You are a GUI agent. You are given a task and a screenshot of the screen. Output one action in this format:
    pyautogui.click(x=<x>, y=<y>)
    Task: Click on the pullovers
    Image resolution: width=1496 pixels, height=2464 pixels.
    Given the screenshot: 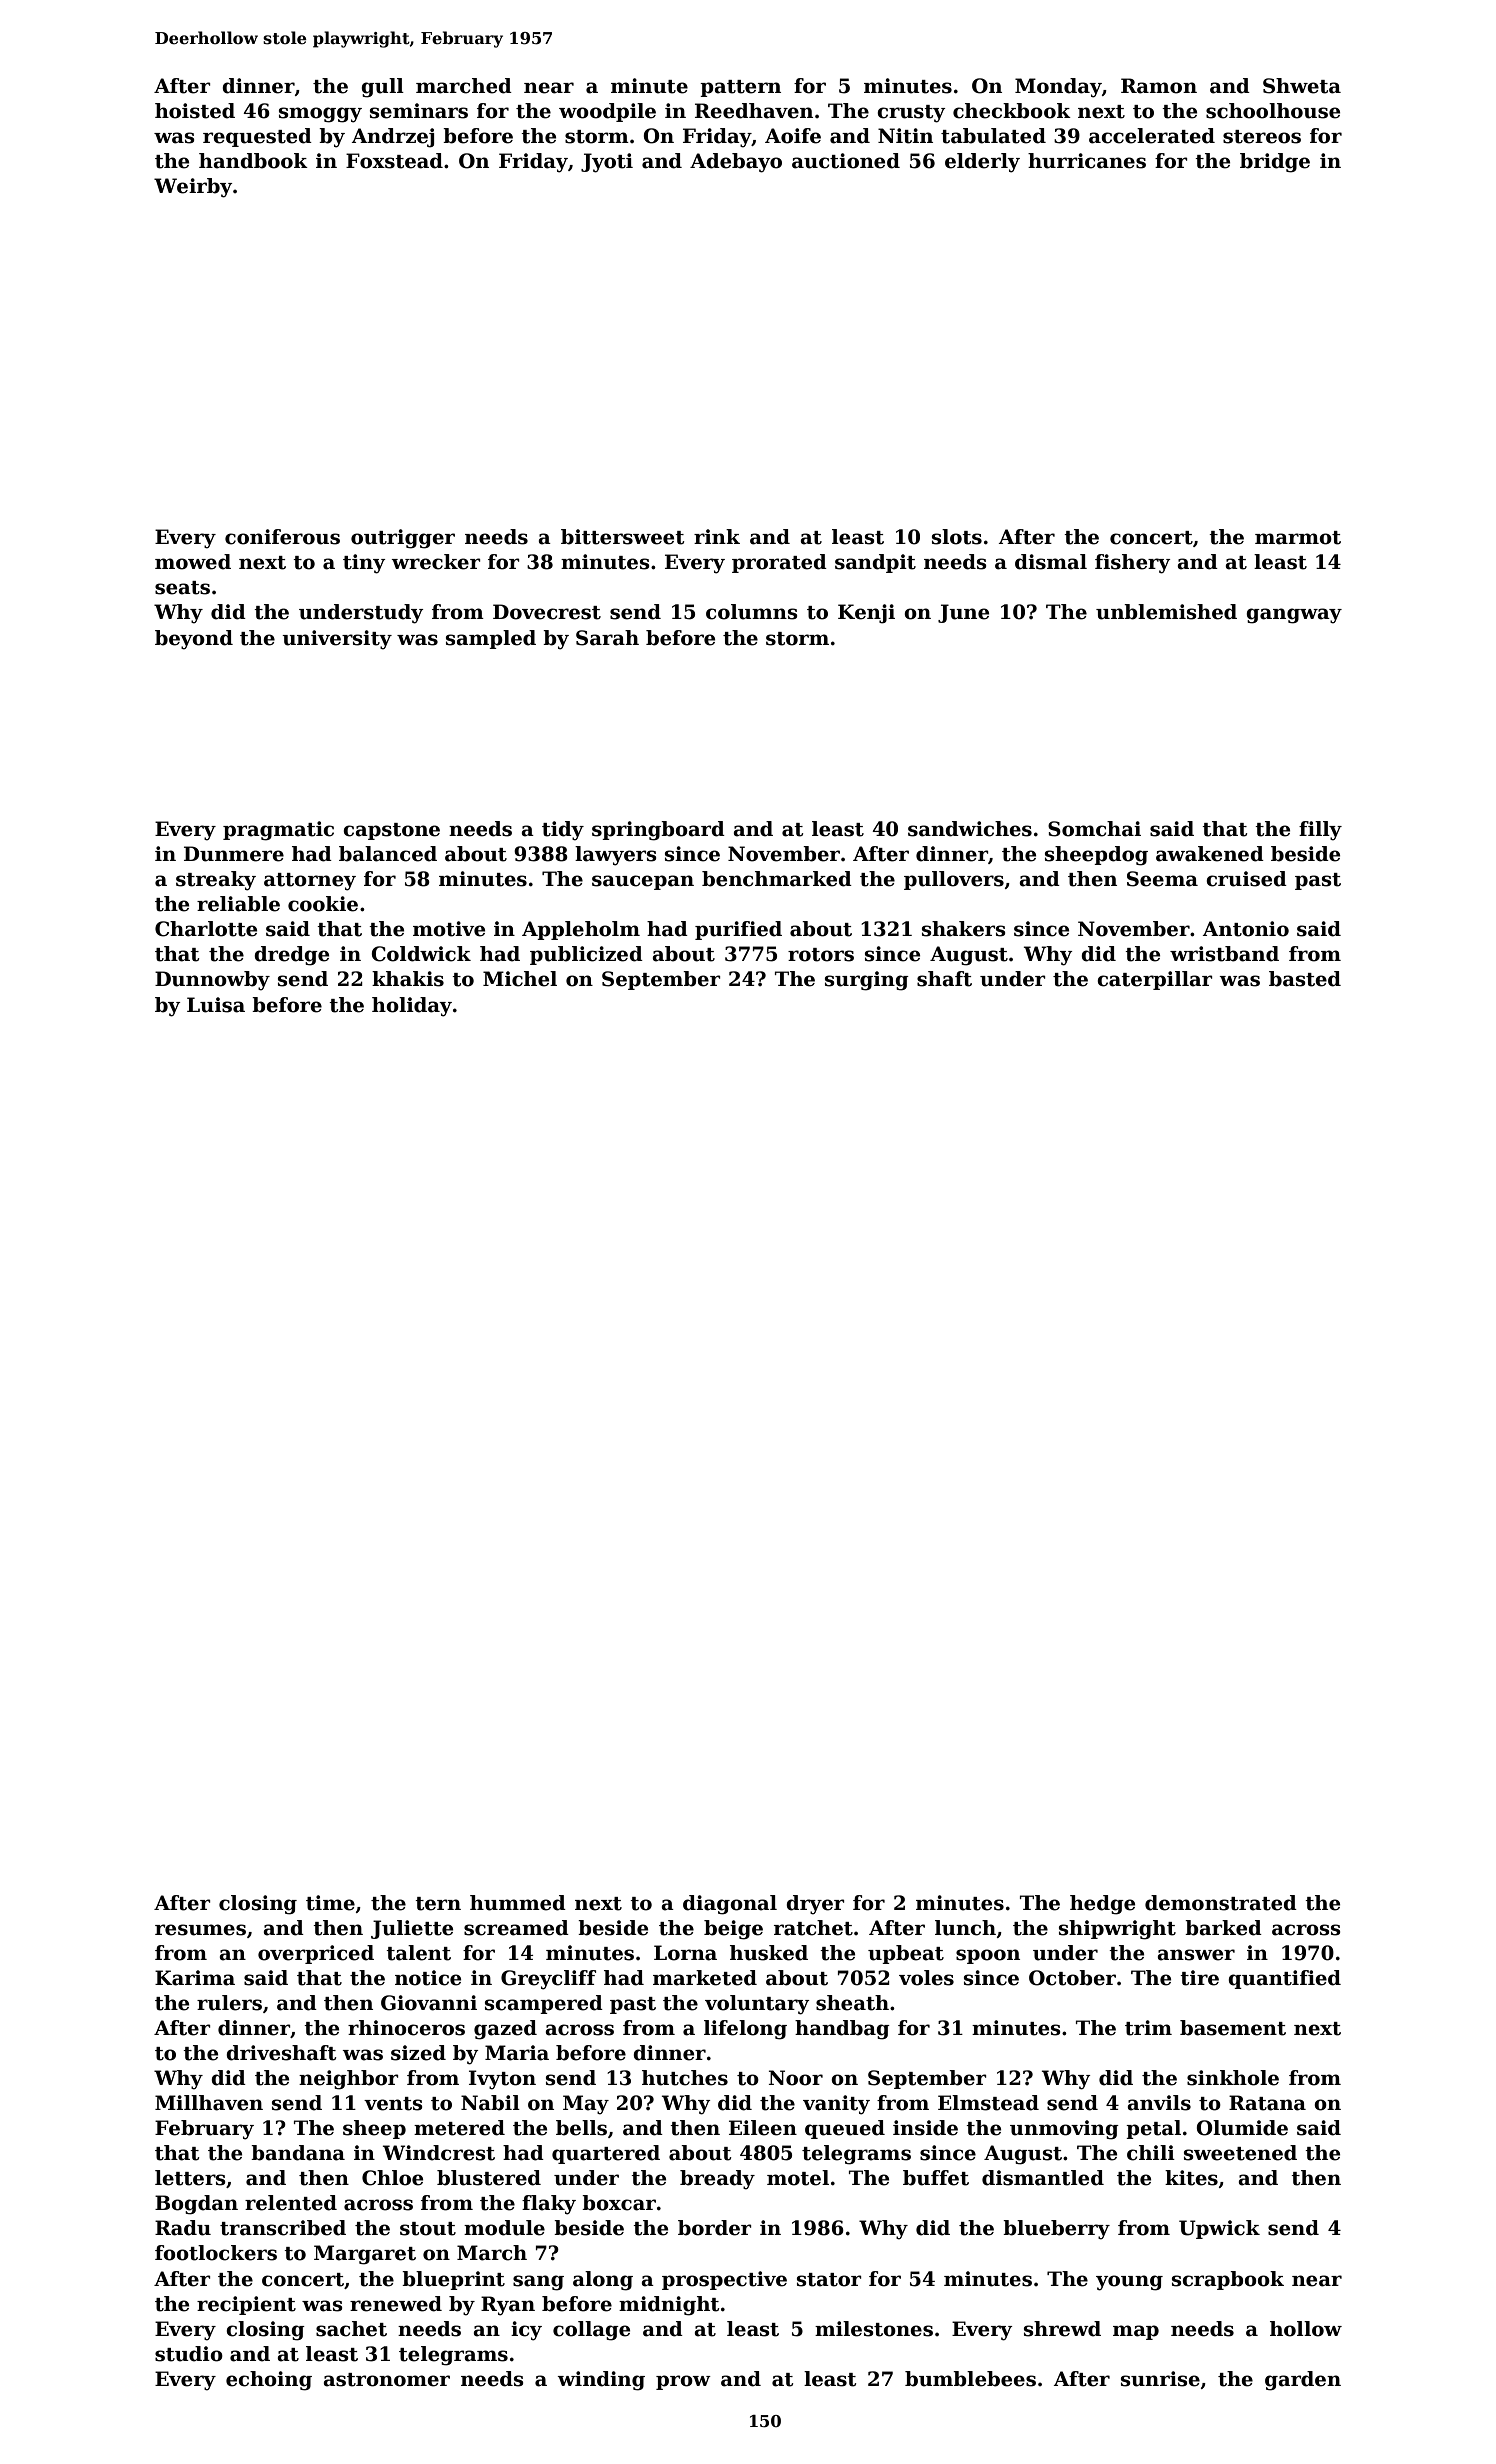 What is the action you would take?
    pyautogui.click(x=954, y=880)
